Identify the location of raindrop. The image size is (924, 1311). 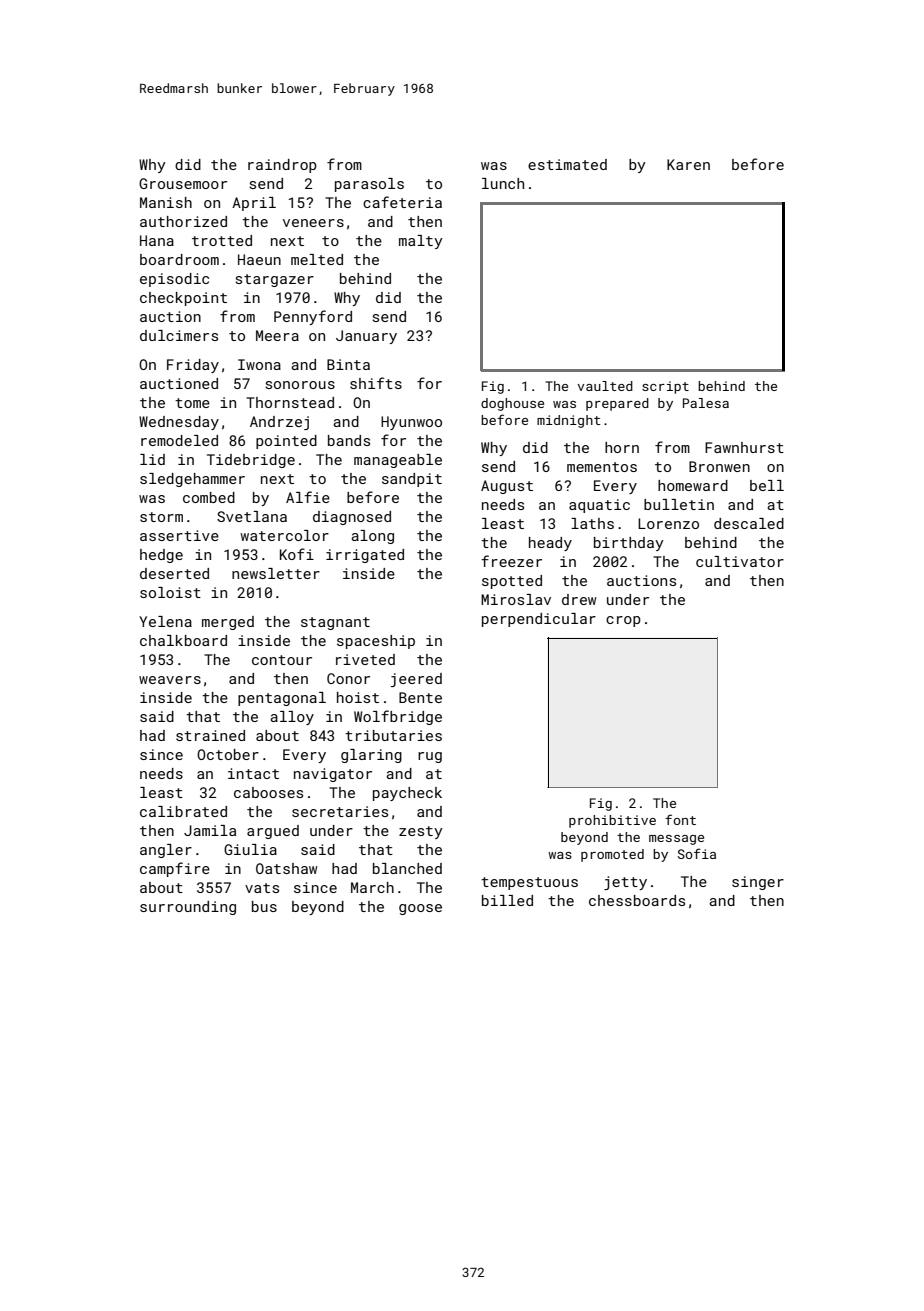
(282, 166).
